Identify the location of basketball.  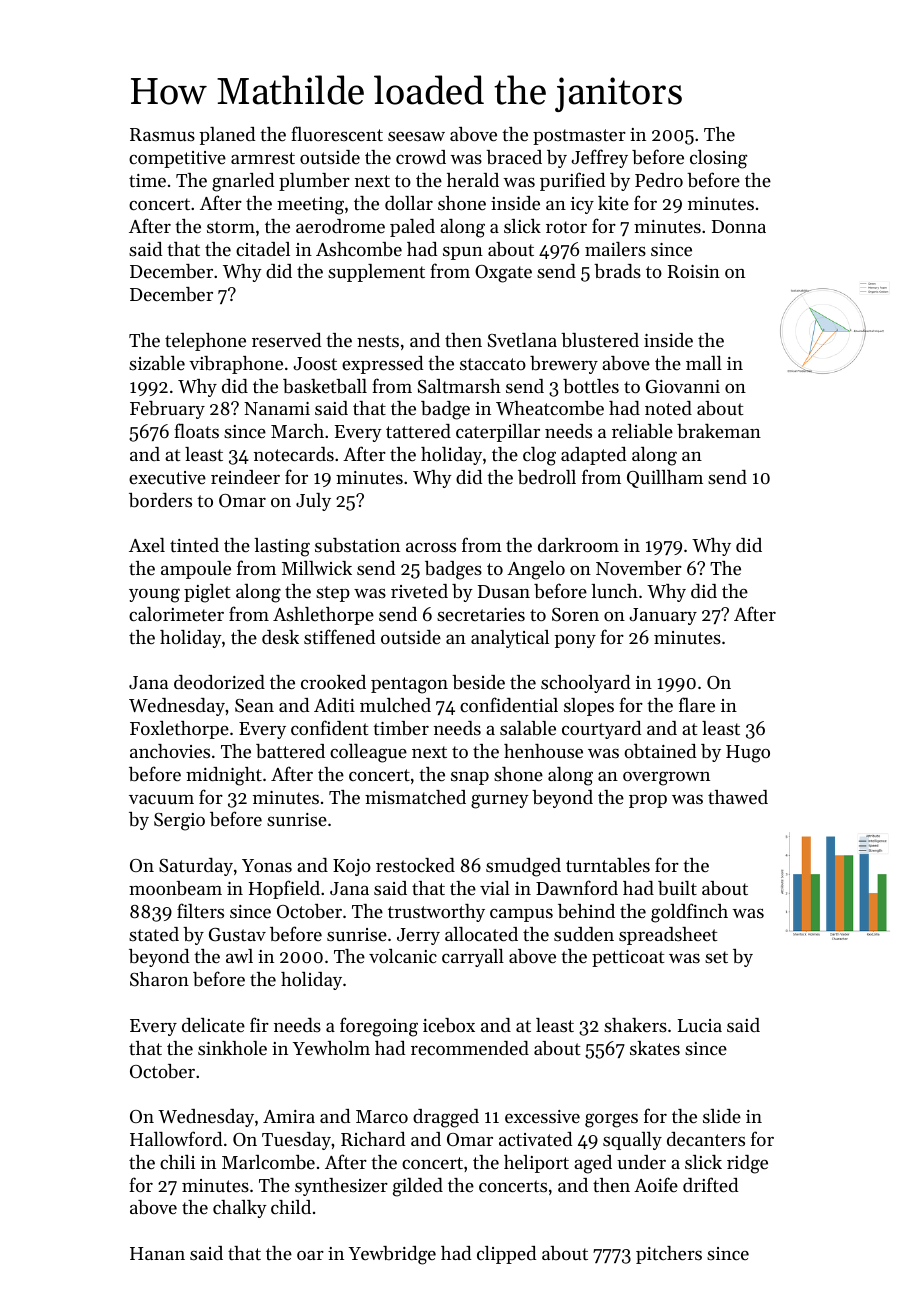
(325, 386).
